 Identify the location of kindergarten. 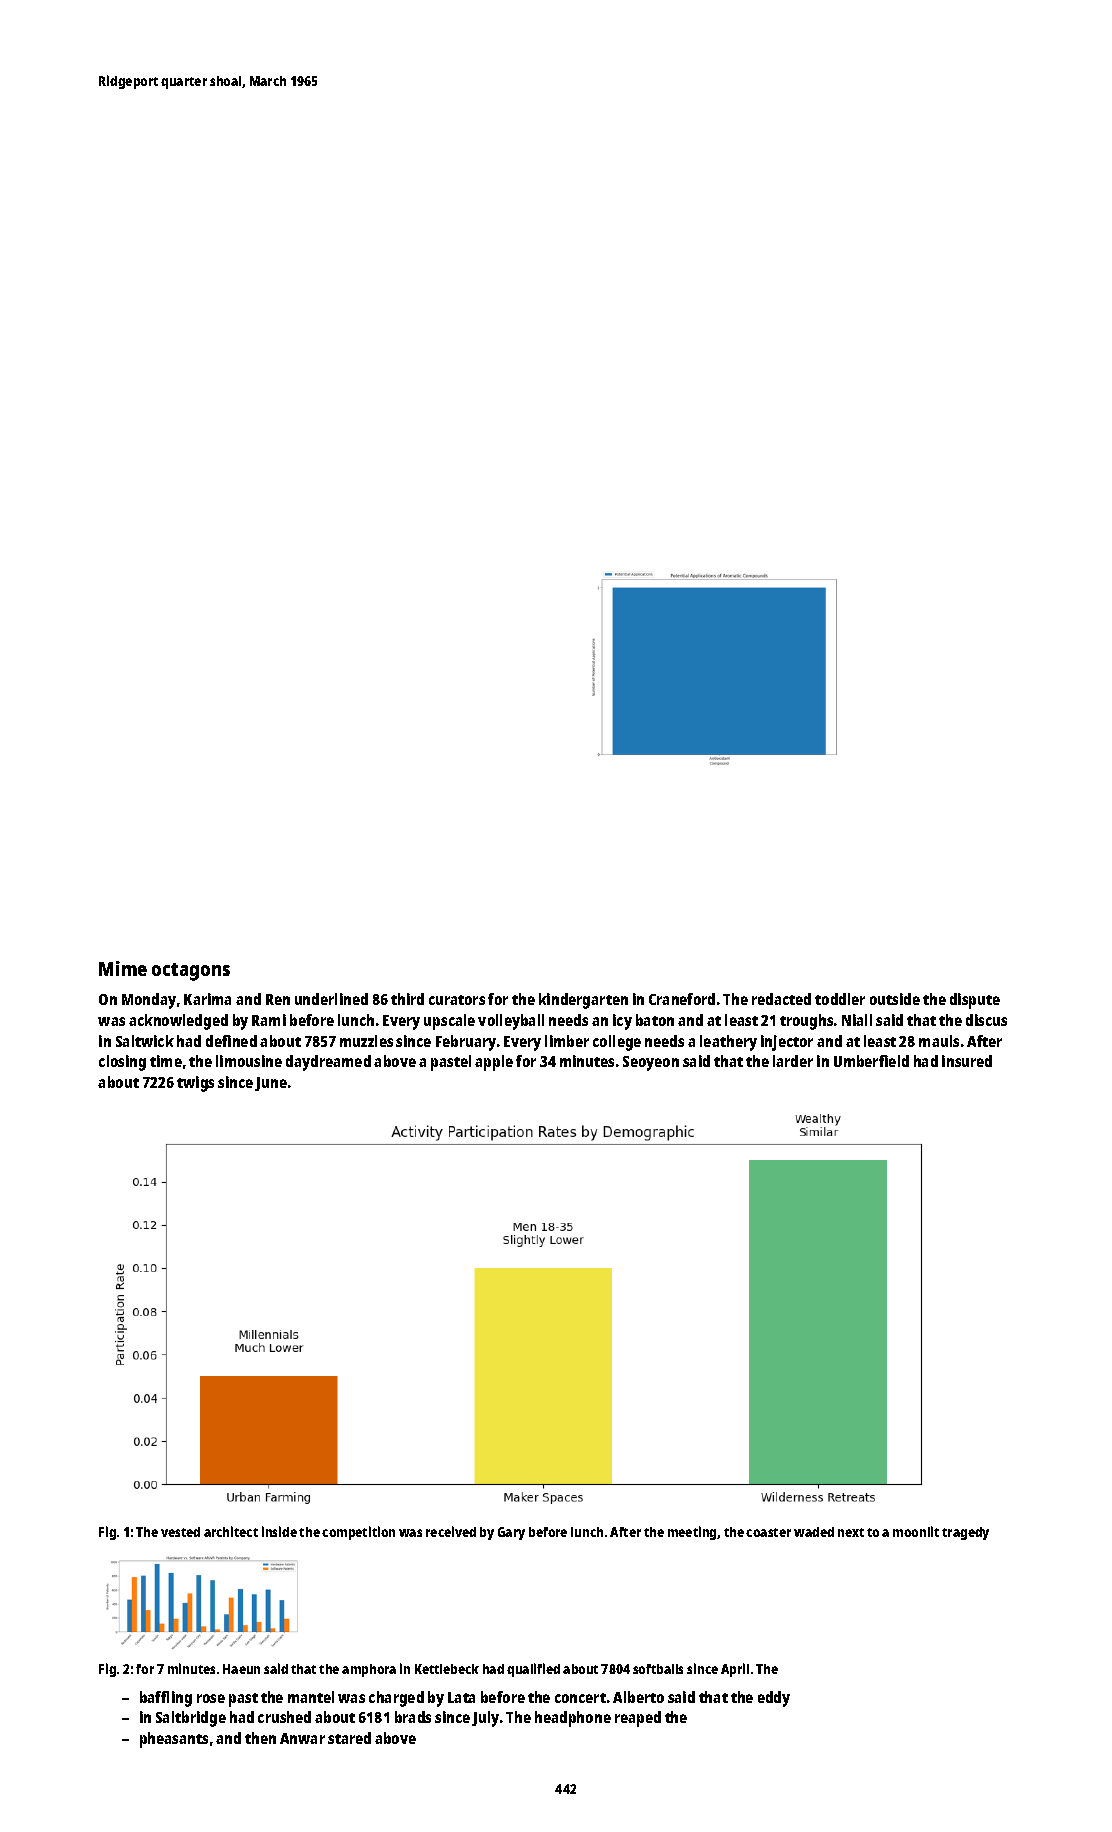
(583, 1001).
